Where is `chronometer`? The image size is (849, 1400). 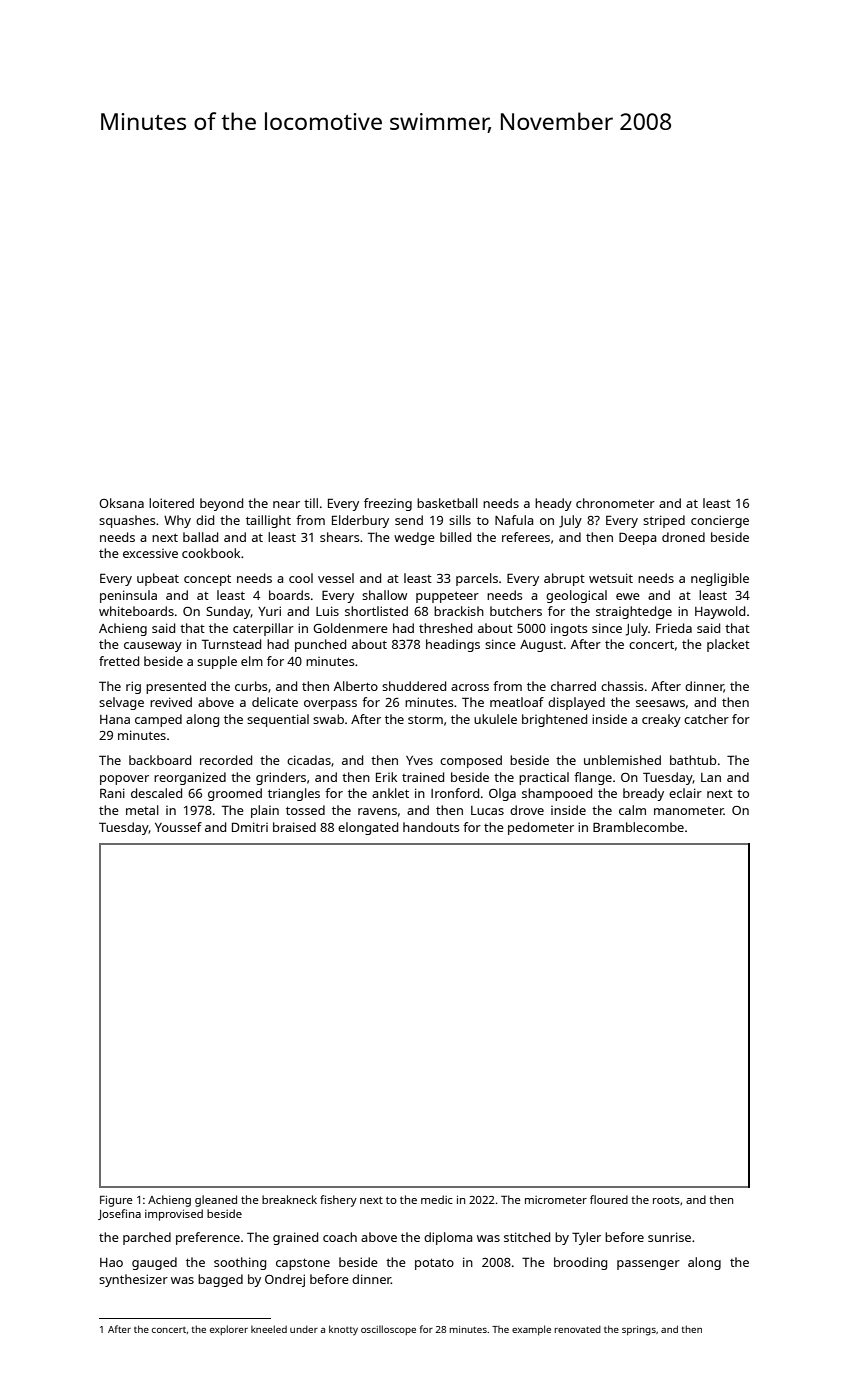
chronometer is located at coordinates (615, 503).
